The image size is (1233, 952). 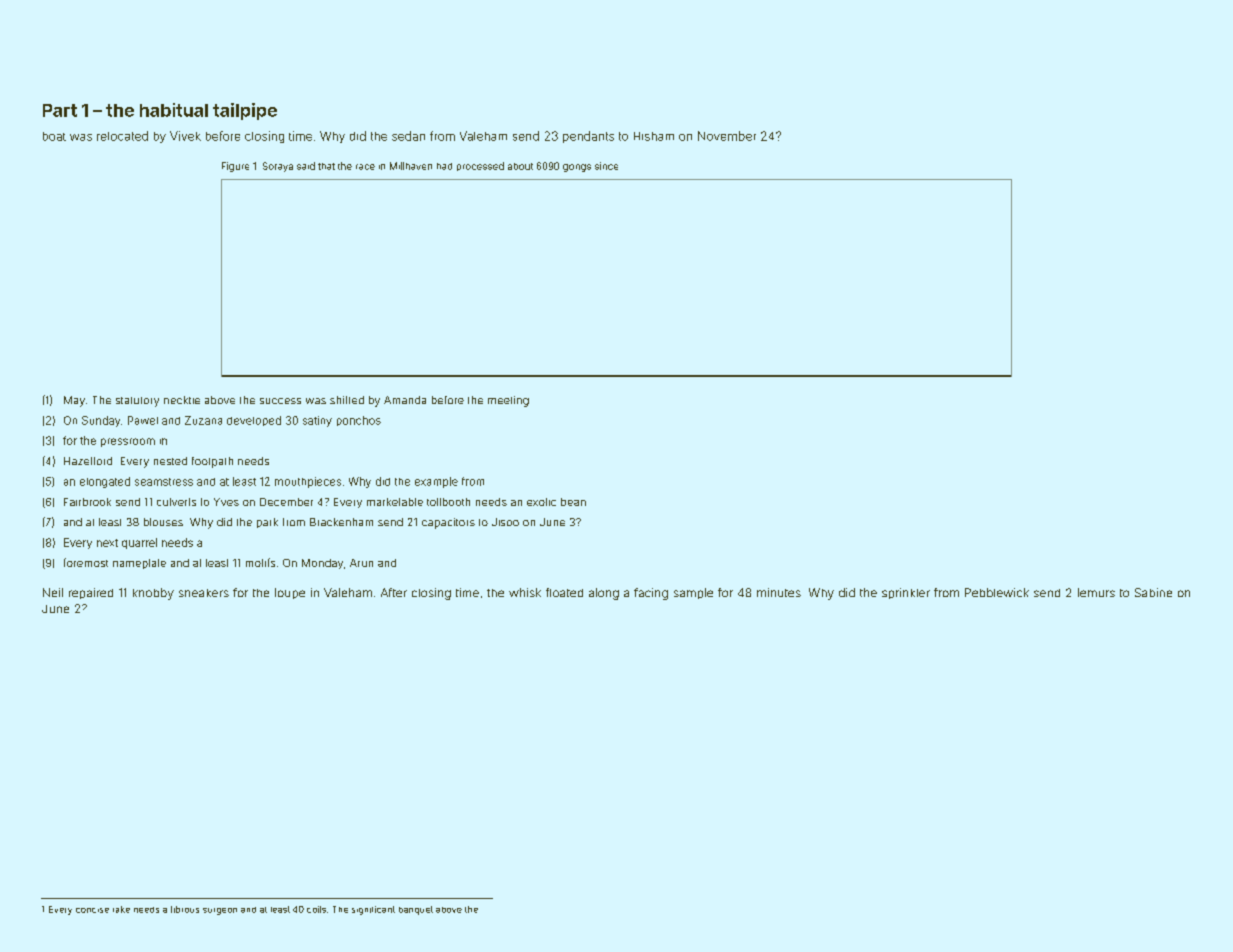 I want to click on bean, so click(x=573, y=502).
